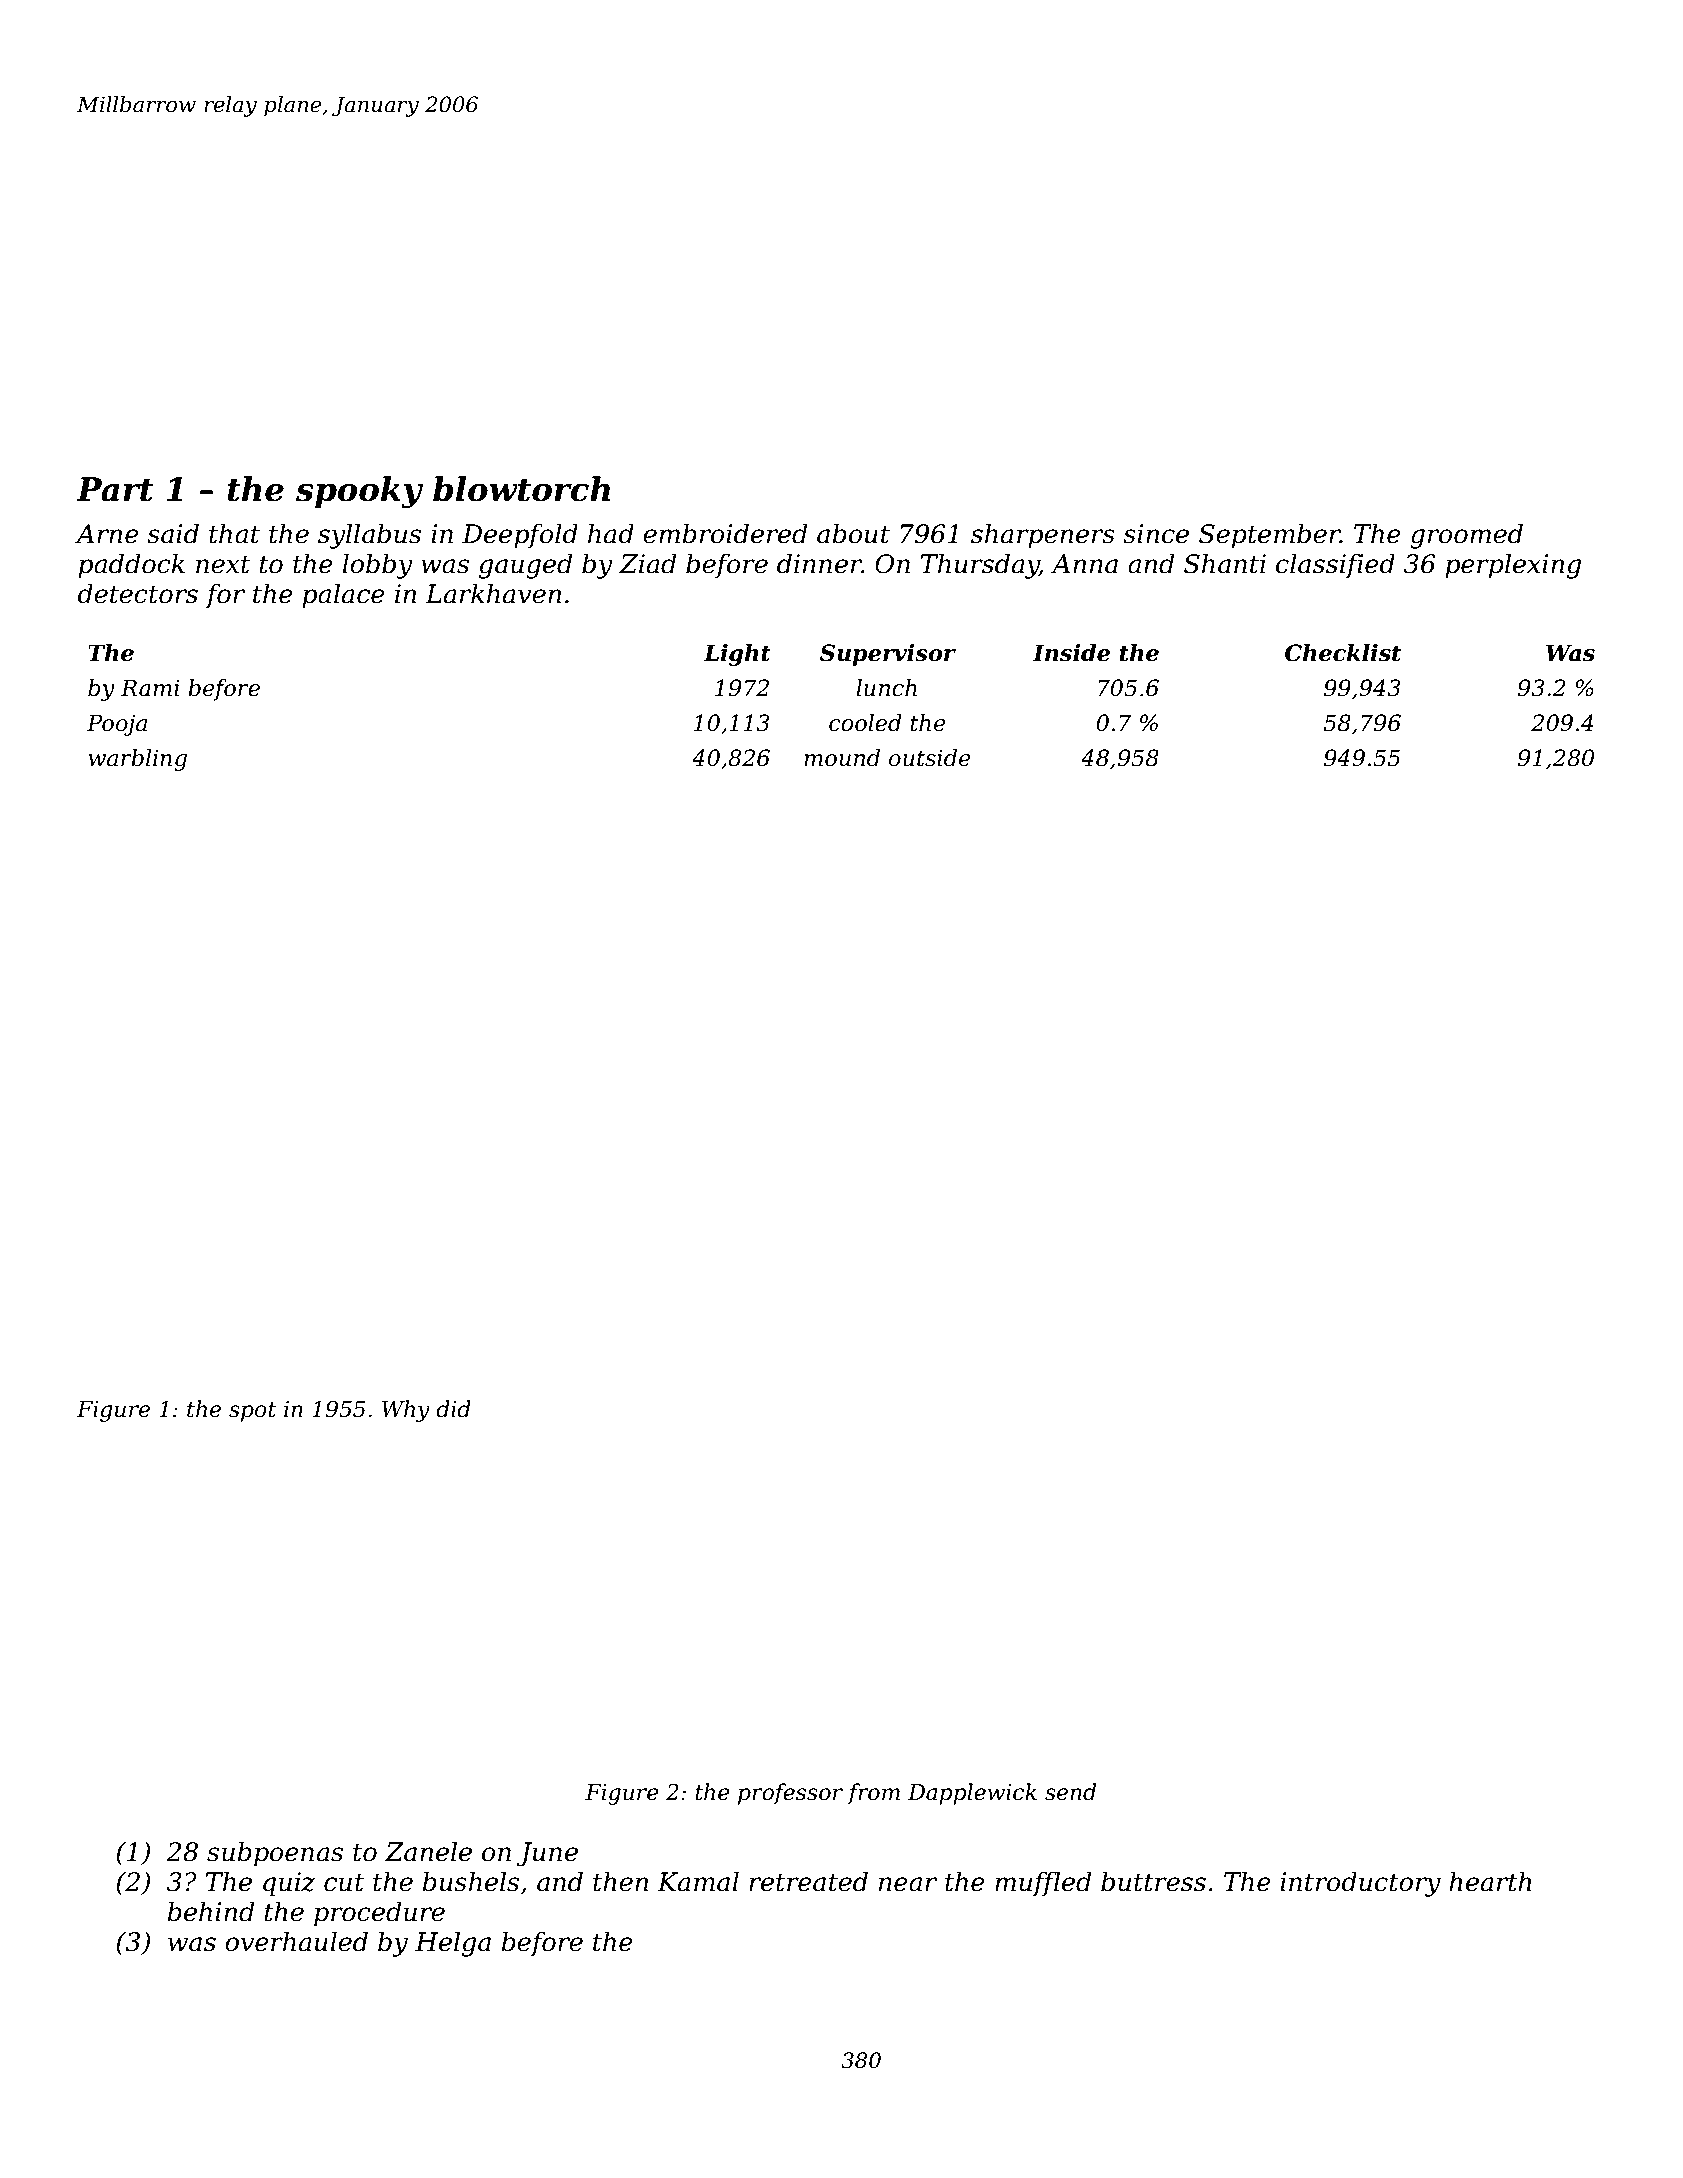 The width and height of the image is (1683, 2178). I want to click on lobby, so click(377, 566).
